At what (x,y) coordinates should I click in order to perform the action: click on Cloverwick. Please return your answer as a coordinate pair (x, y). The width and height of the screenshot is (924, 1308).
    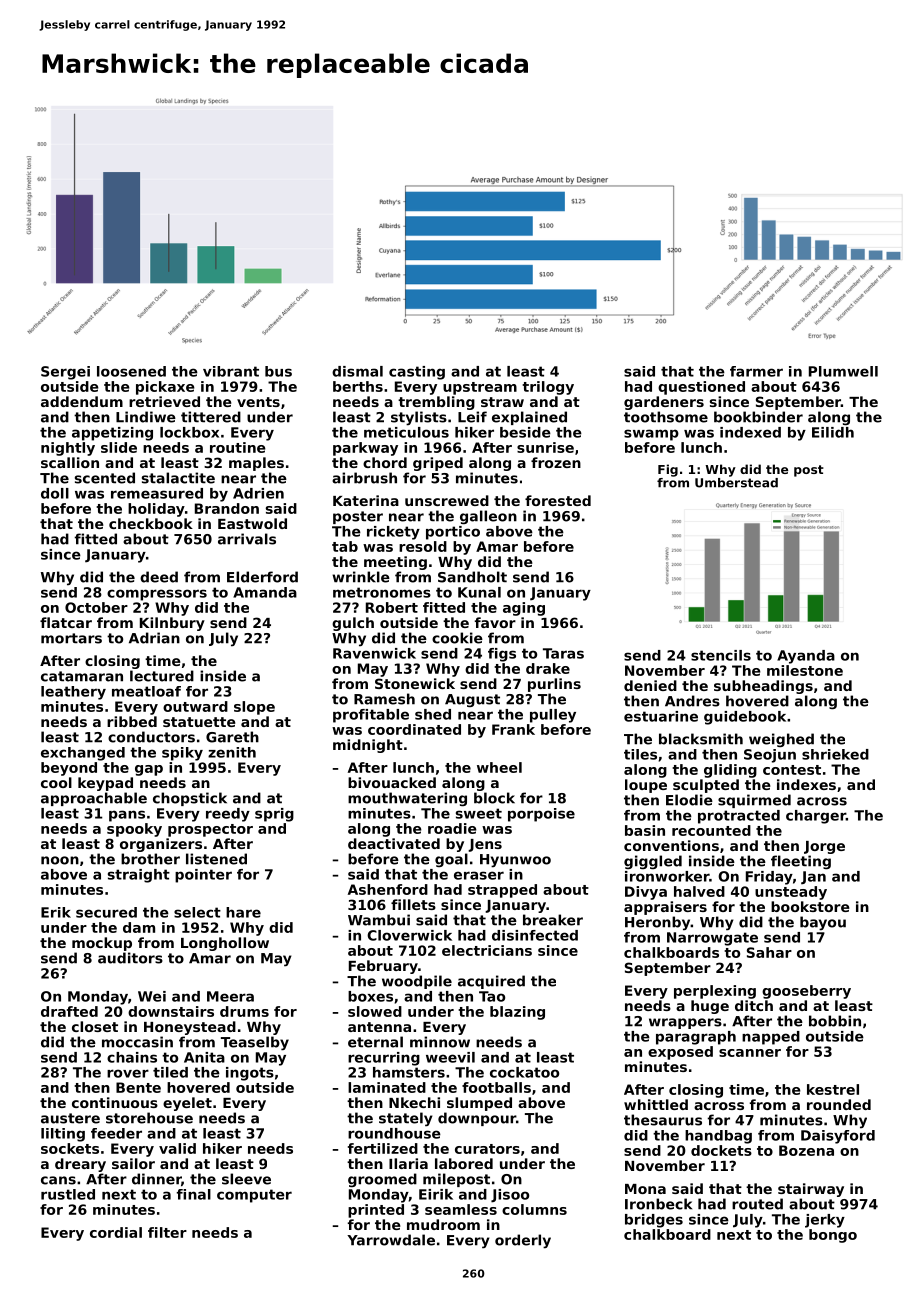
    Looking at the image, I should click on (409, 935).
